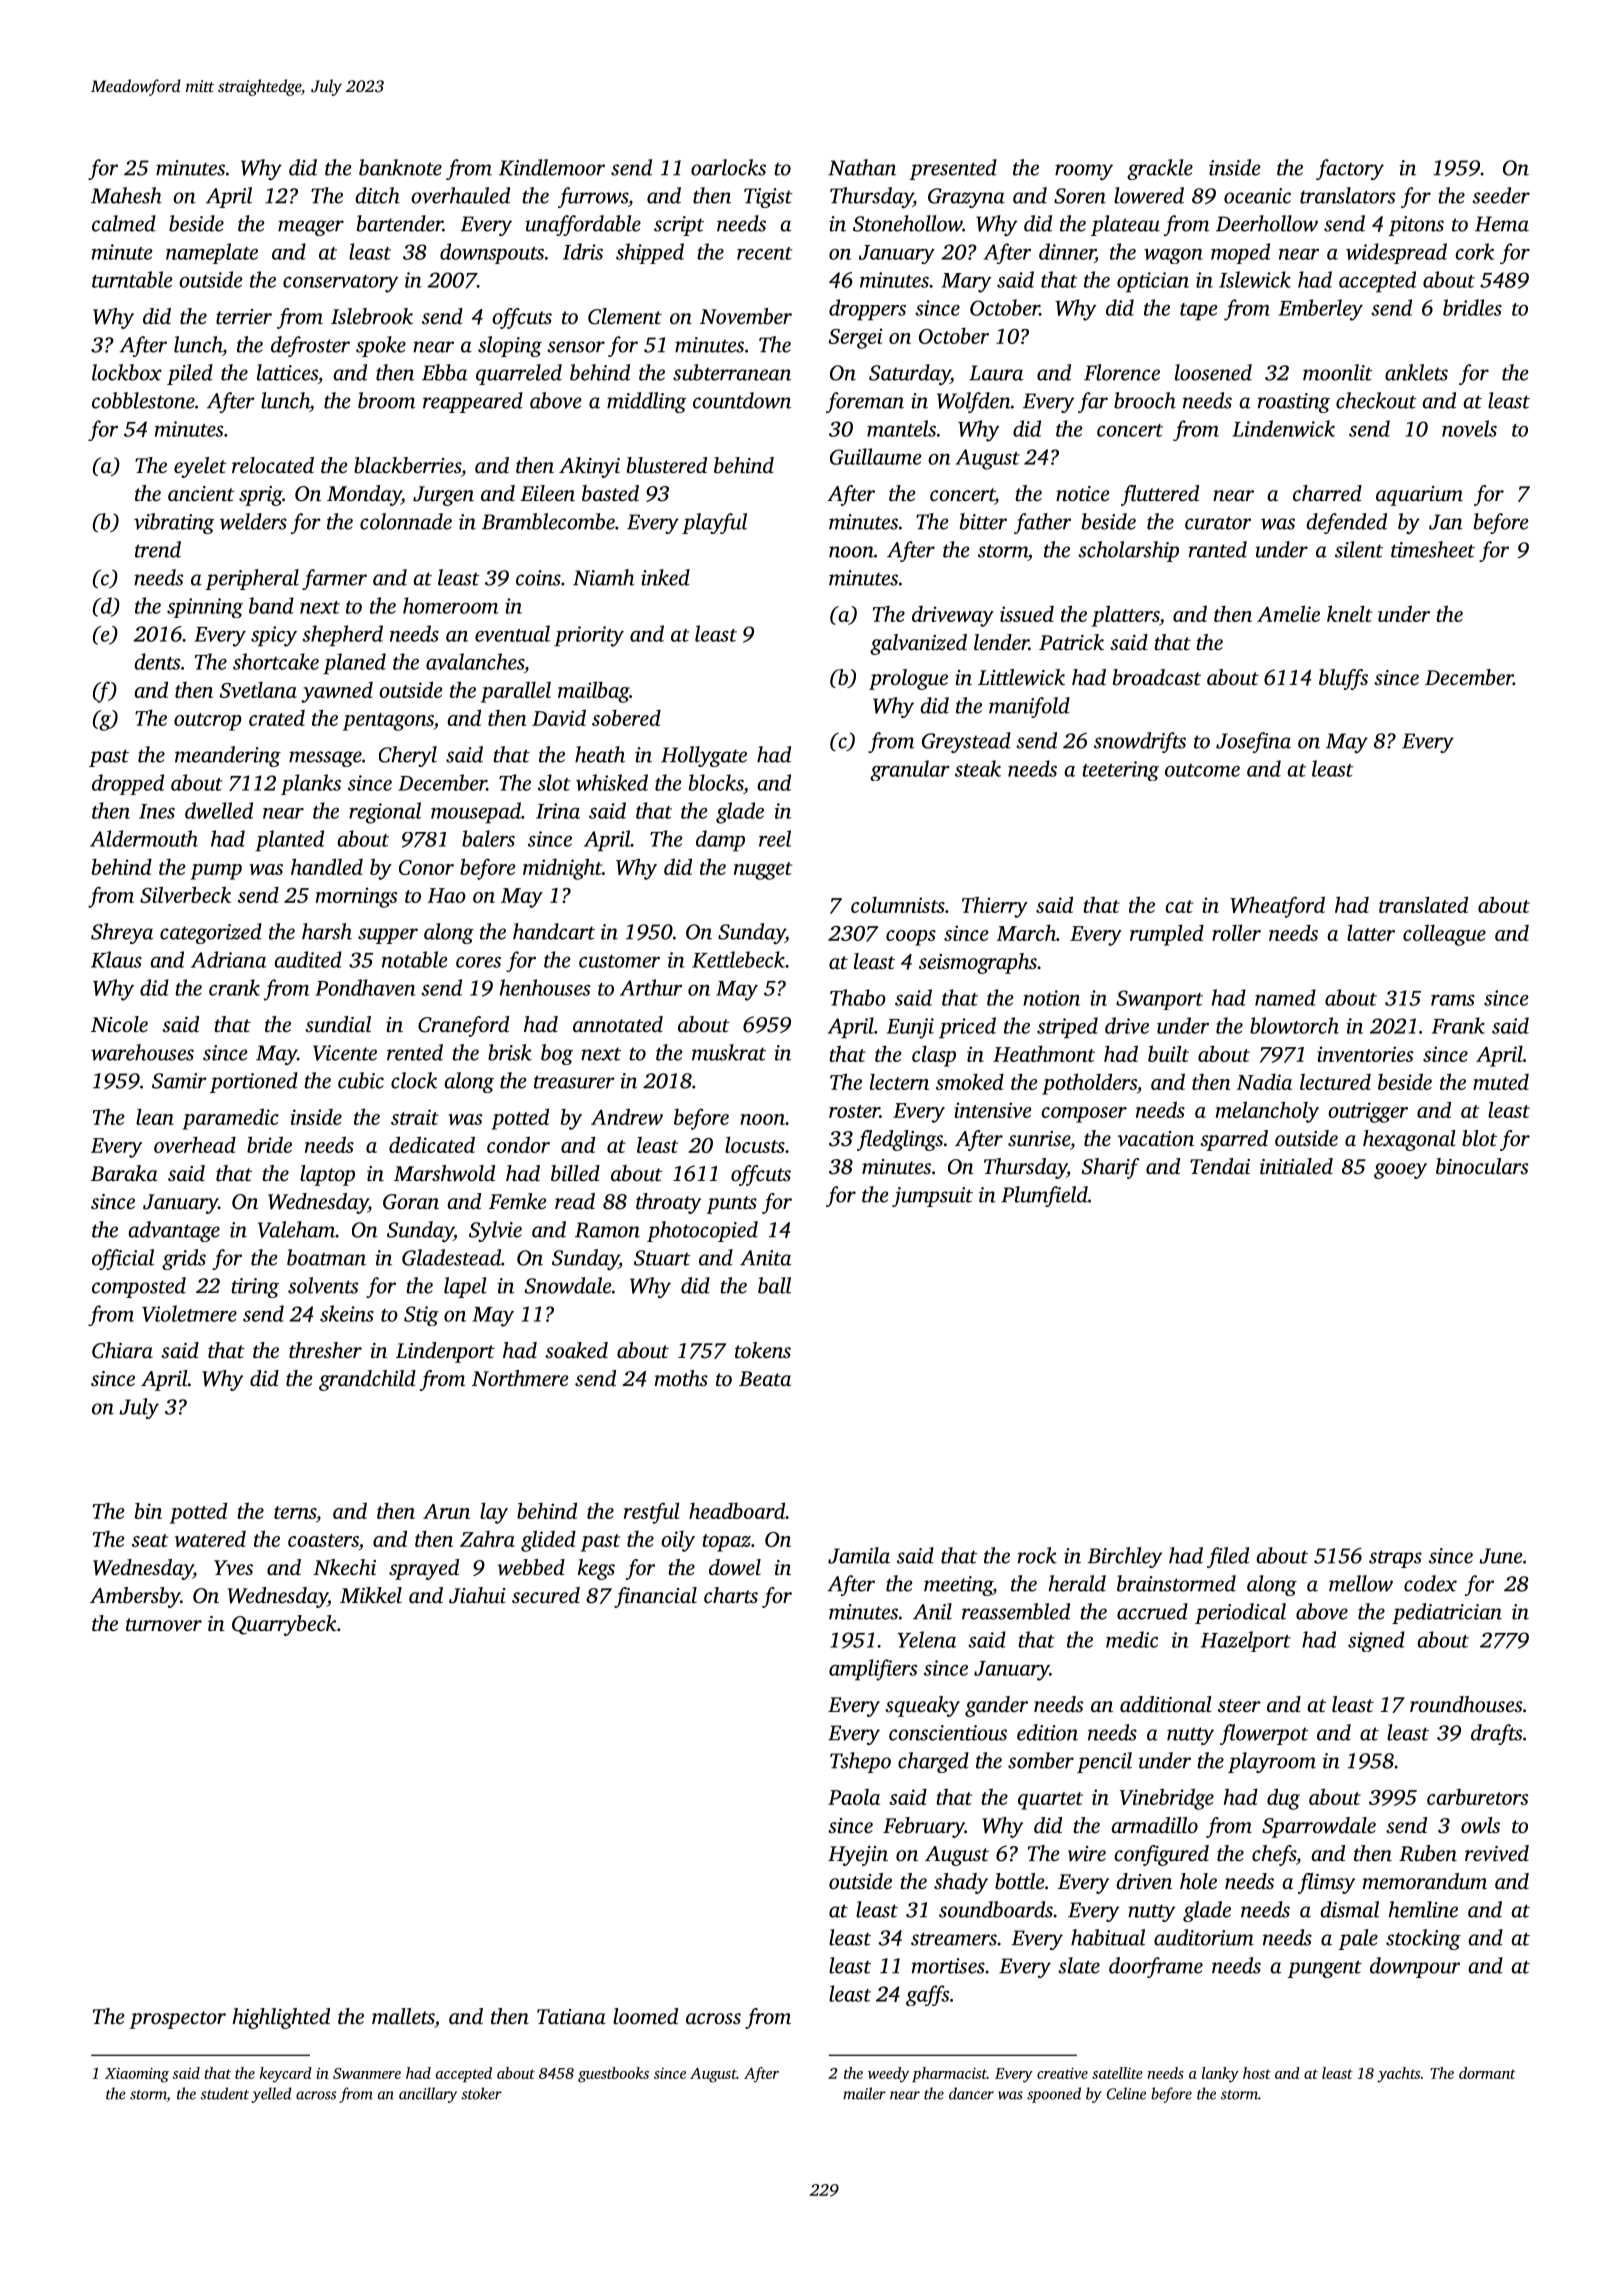 This page has height=2292, width=1620. Describe the element at coordinates (400, 223) in the page. I see `bartender` at that location.
